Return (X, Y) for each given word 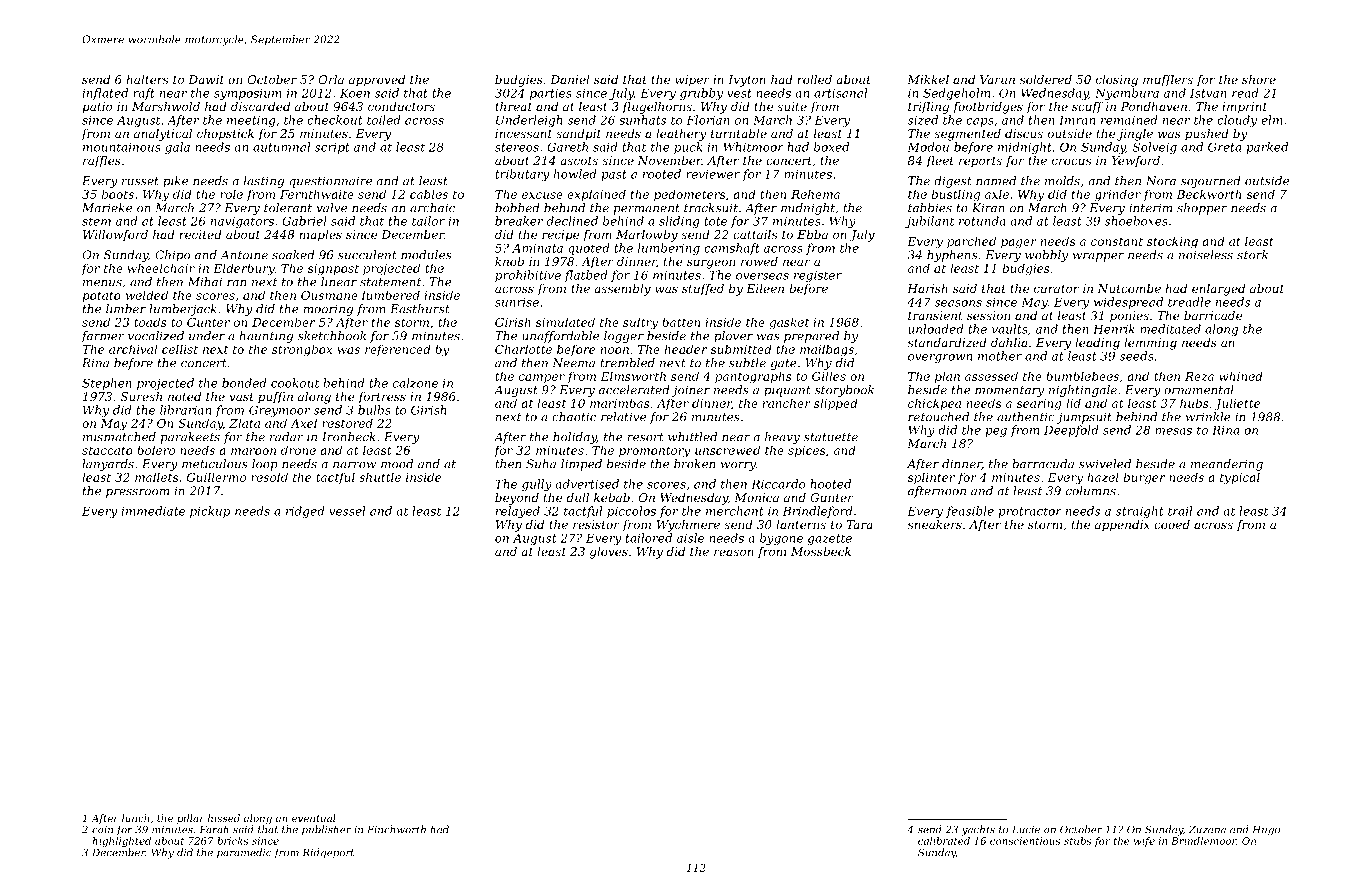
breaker (519, 221)
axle (997, 194)
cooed (1172, 524)
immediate (153, 511)
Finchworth (396, 829)
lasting (264, 182)
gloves (609, 553)
